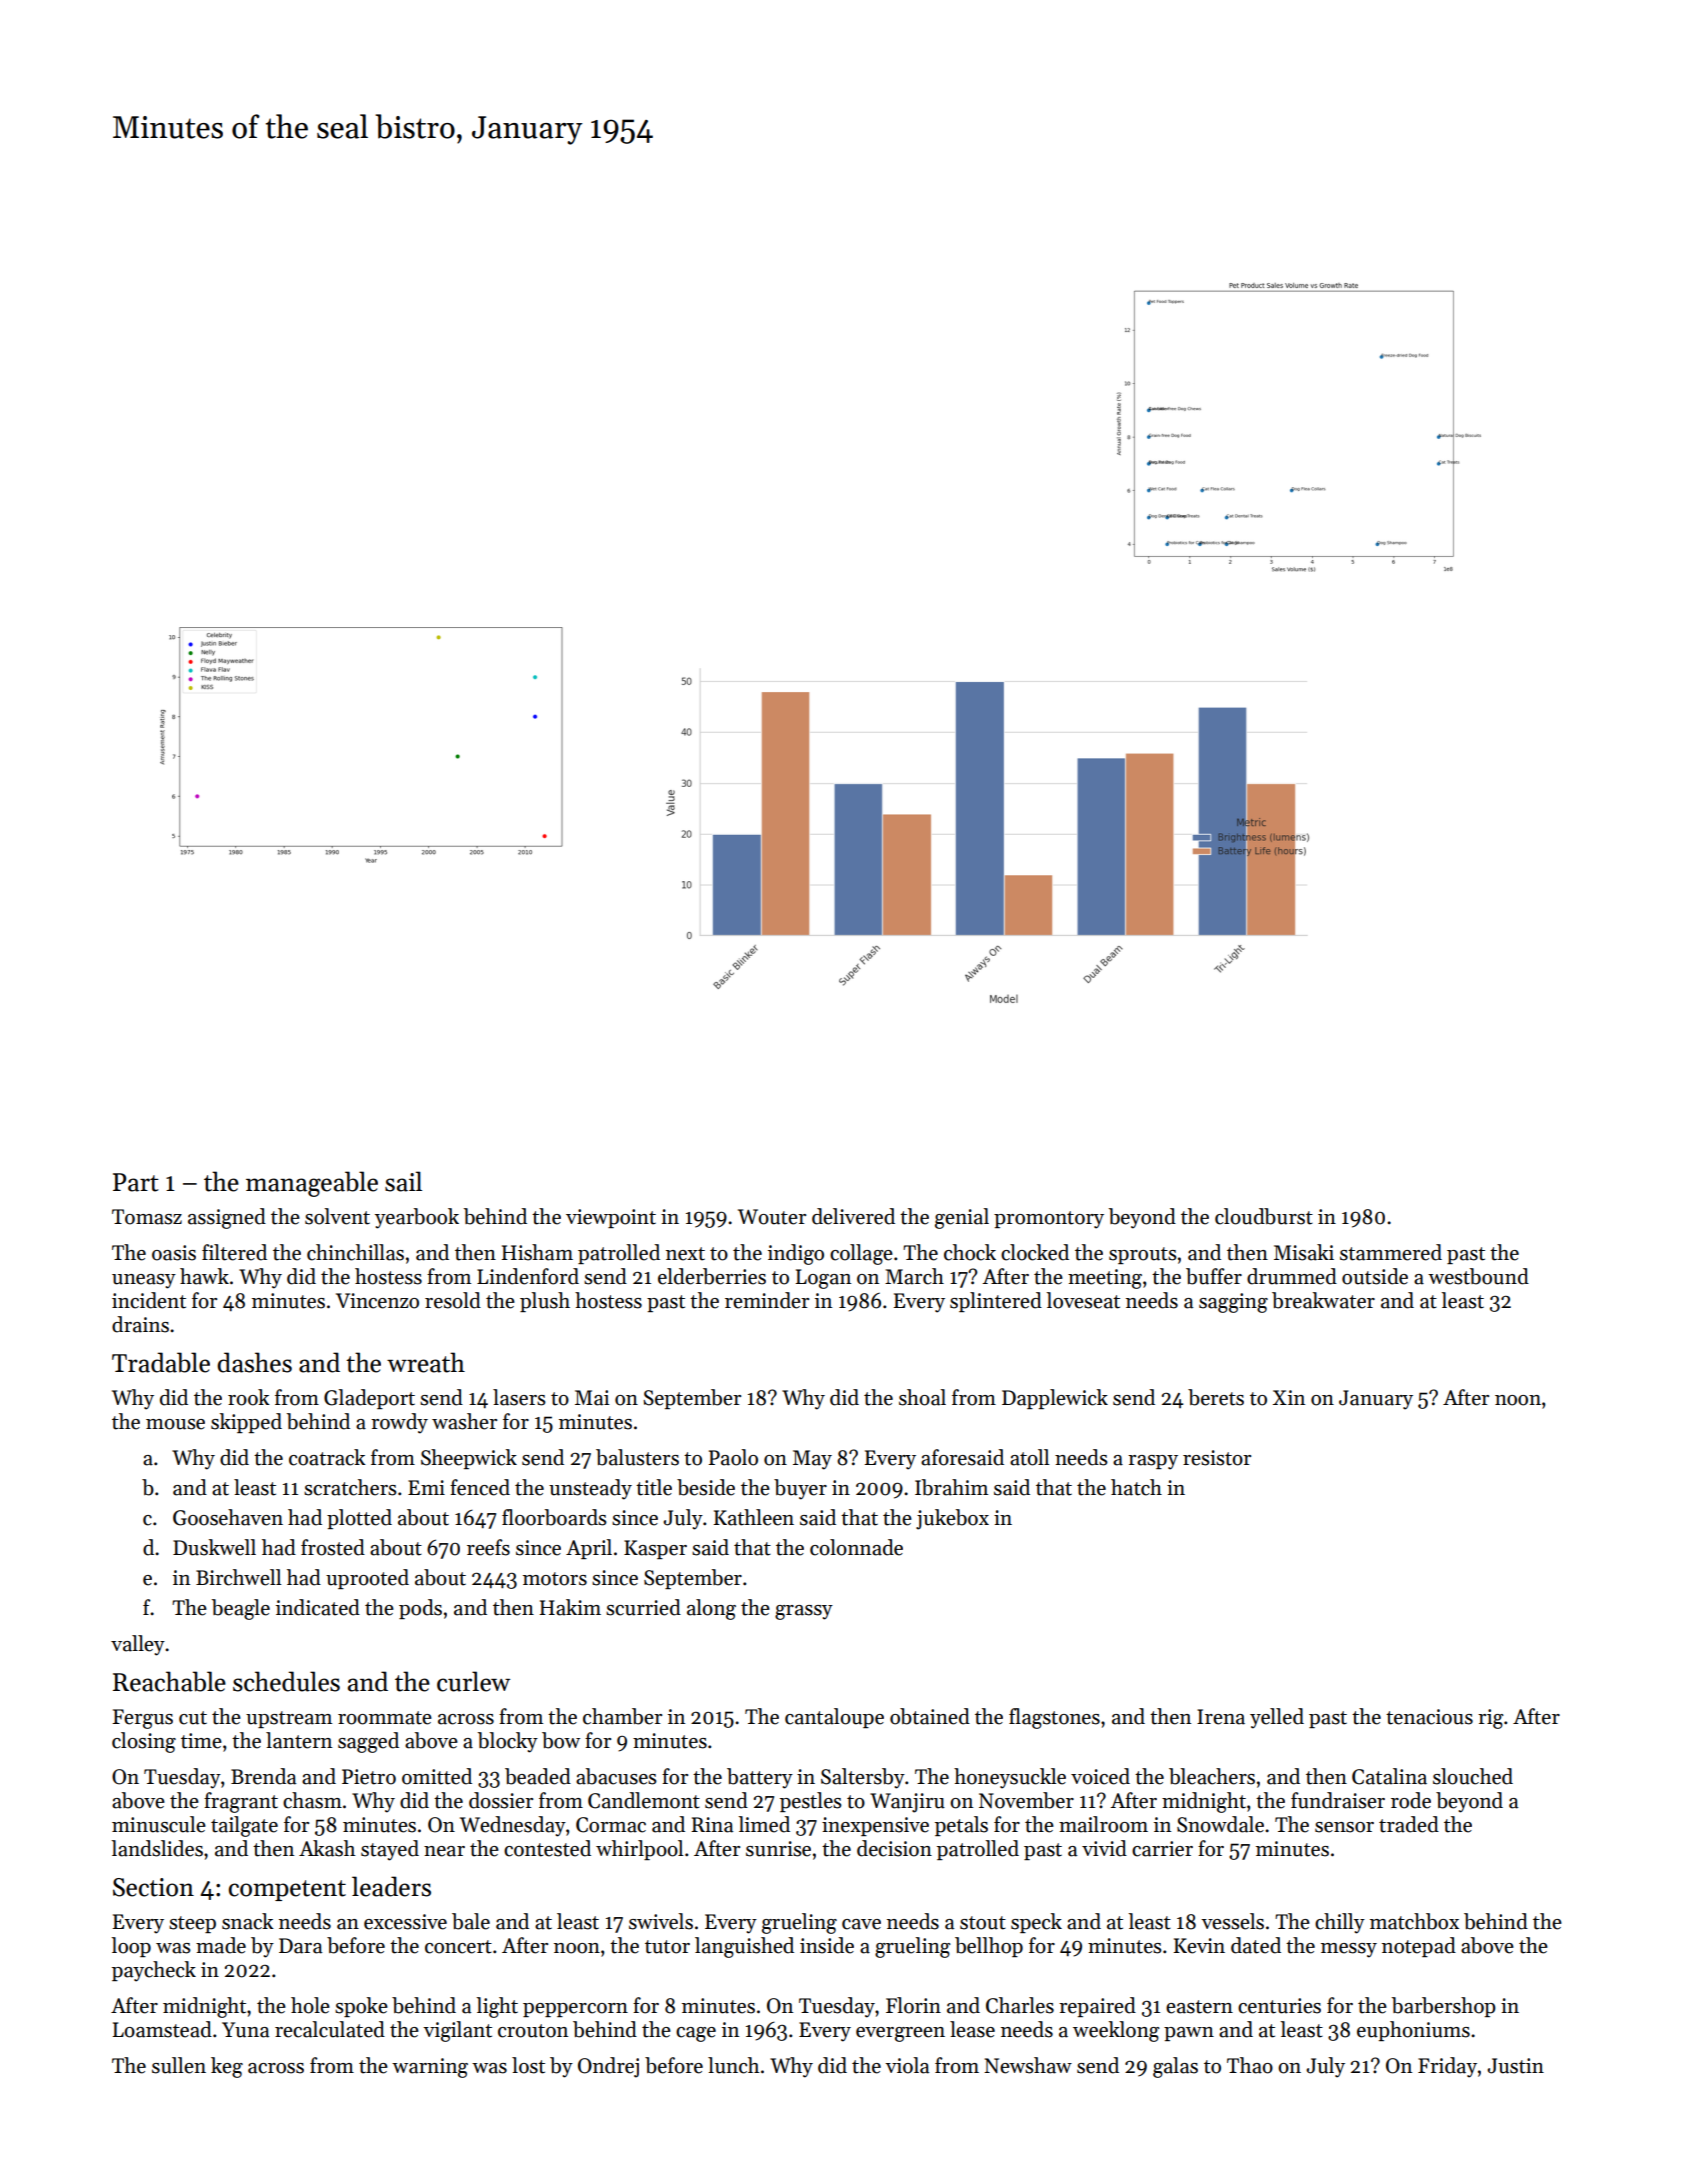  Describe the element at coordinates (327, 1848) in the screenshot. I see `Akash` at that location.
